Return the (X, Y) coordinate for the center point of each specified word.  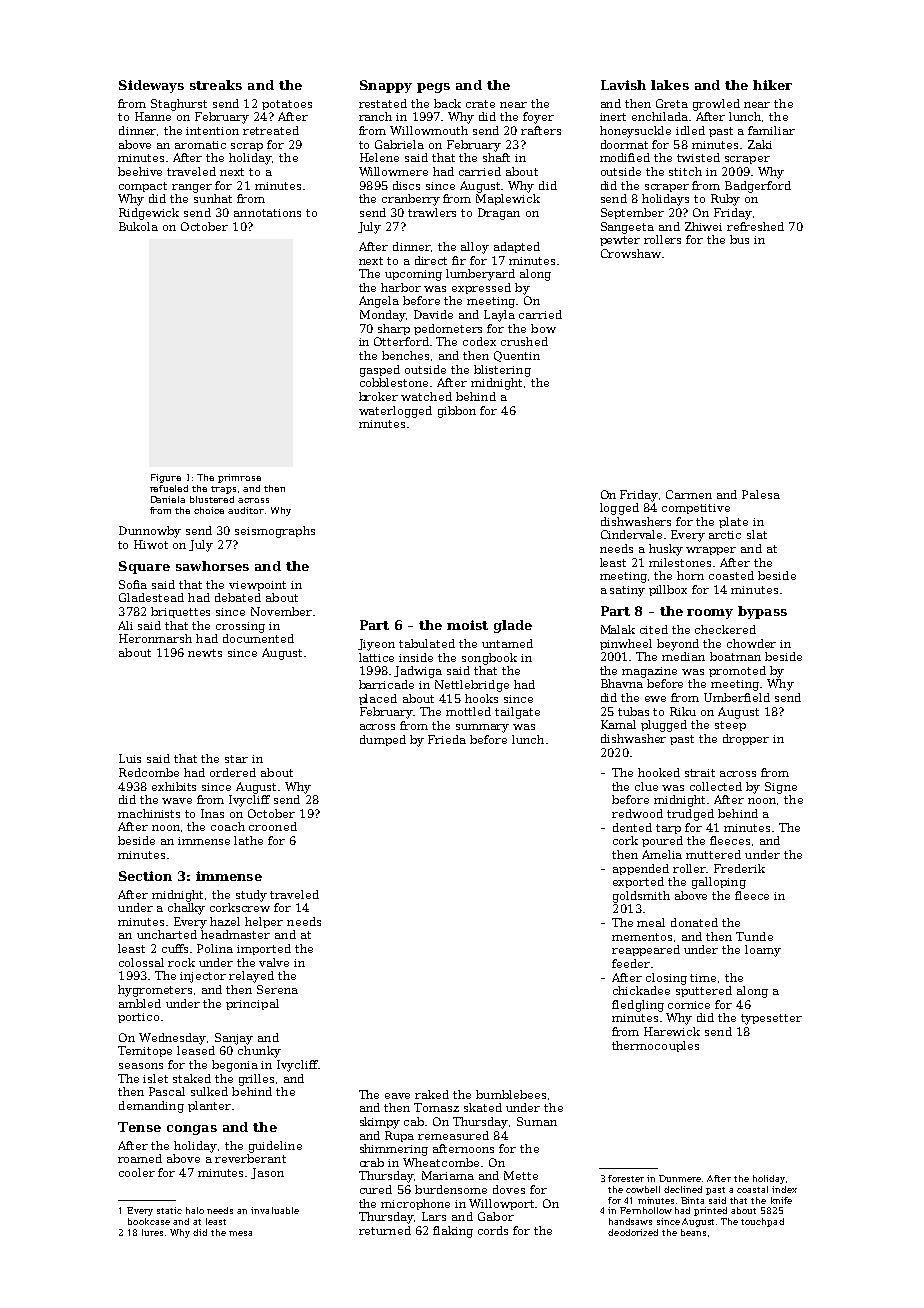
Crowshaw (631, 253)
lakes (670, 85)
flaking (453, 1232)
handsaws (630, 1221)
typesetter (771, 1019)
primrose (239, 478)
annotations (267, 213)
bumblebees (511, 1094)
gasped (380, 371)
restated (383, 103)
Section (145, 876)
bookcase (149, 1221)
